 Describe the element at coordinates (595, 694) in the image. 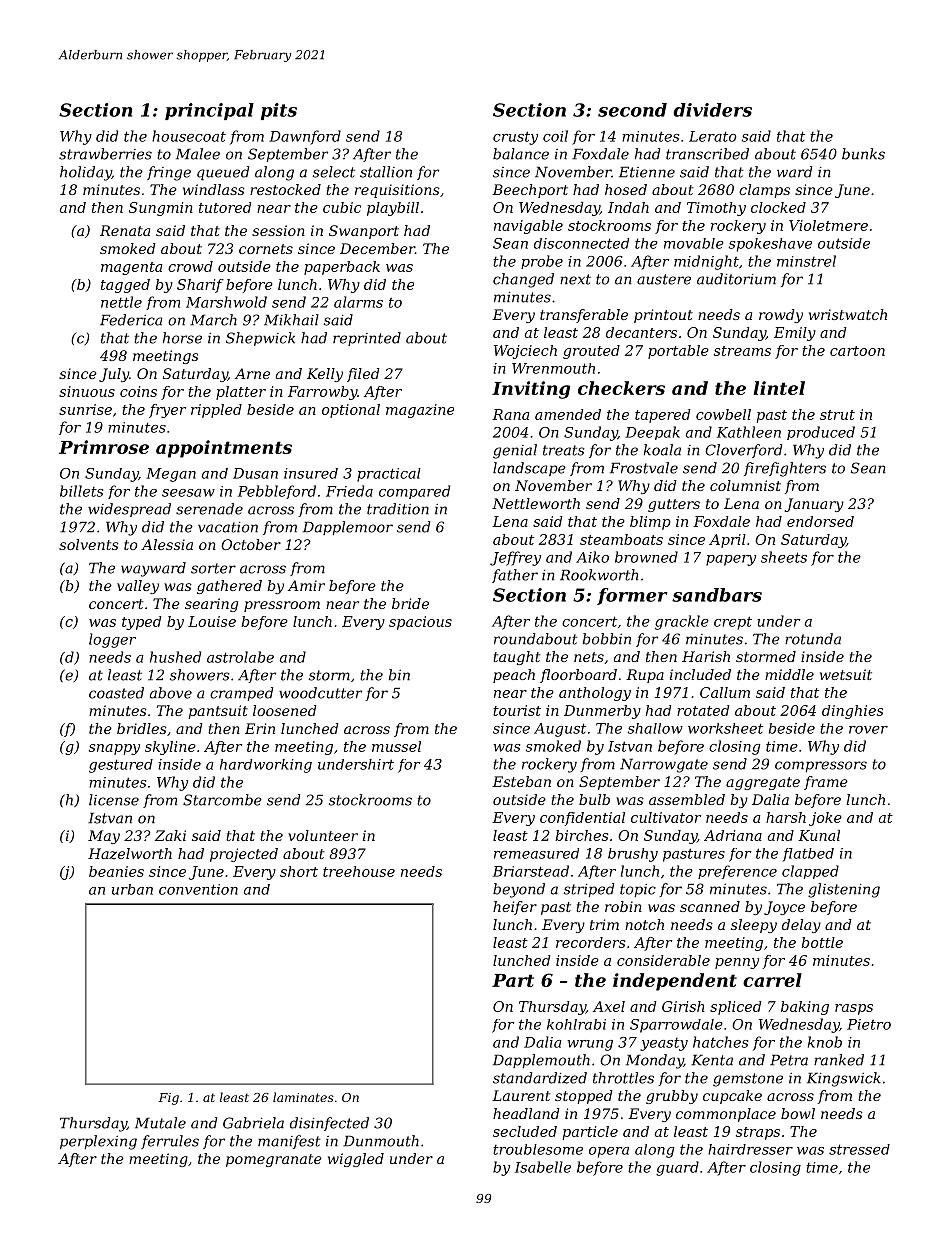

I see `anthology` at that location.
